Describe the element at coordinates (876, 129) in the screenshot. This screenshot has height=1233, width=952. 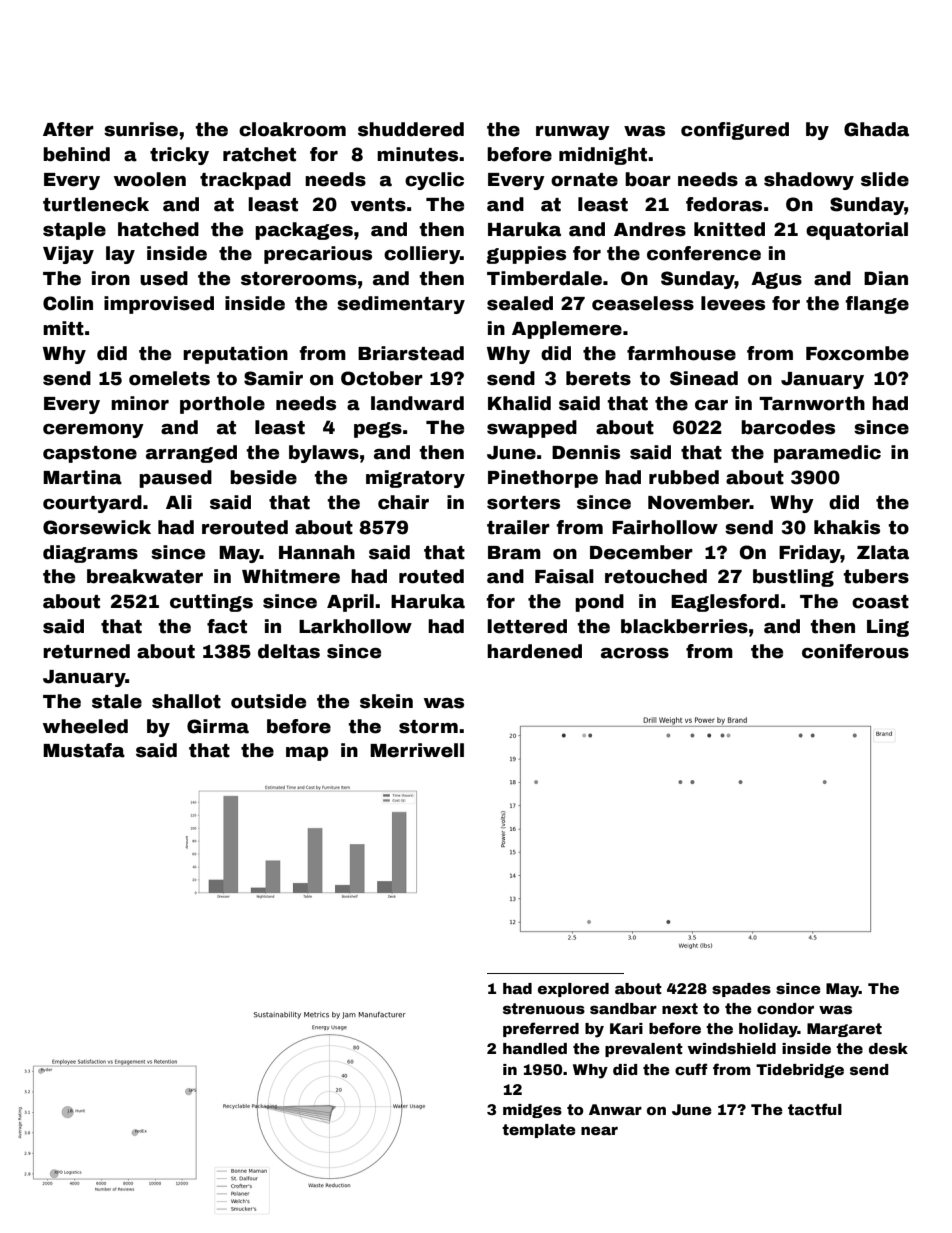
I see `Ghada` at that location.
